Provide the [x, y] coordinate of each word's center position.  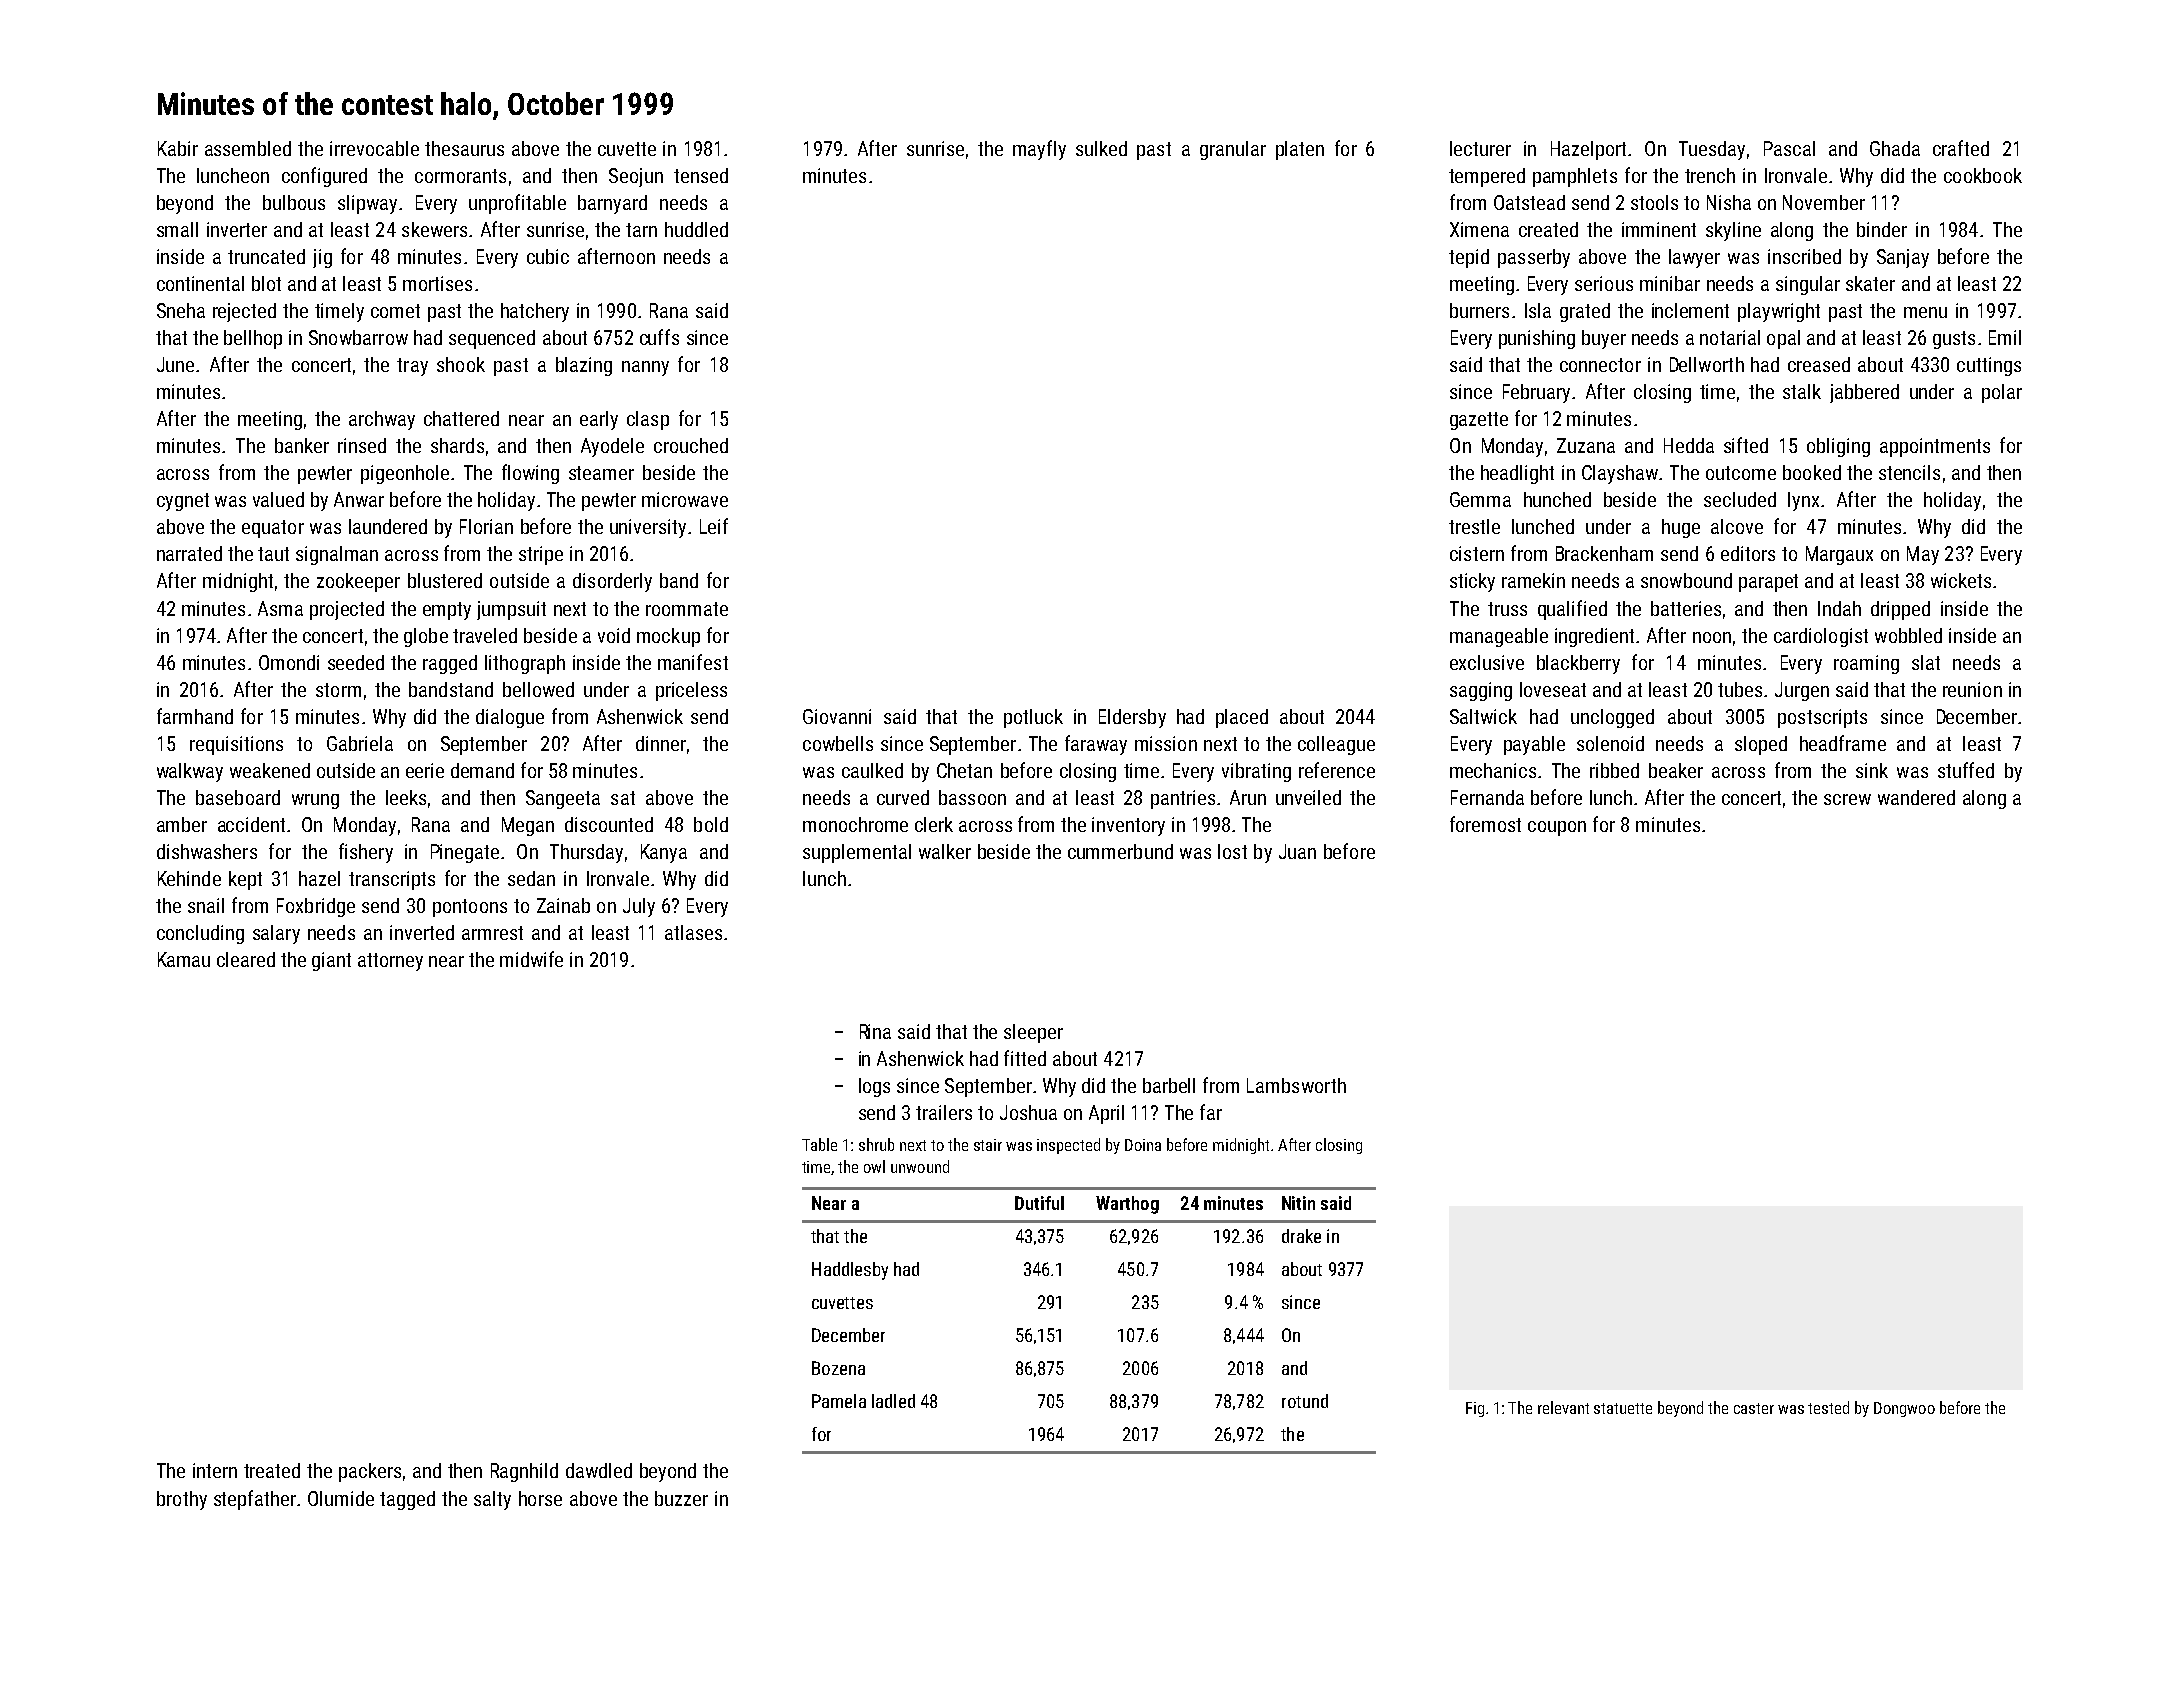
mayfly [1039, 150]
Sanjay [1903, 258]
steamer [601, 473]
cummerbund [1120, 851]
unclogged [1612, 718]
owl [874, 1166]
